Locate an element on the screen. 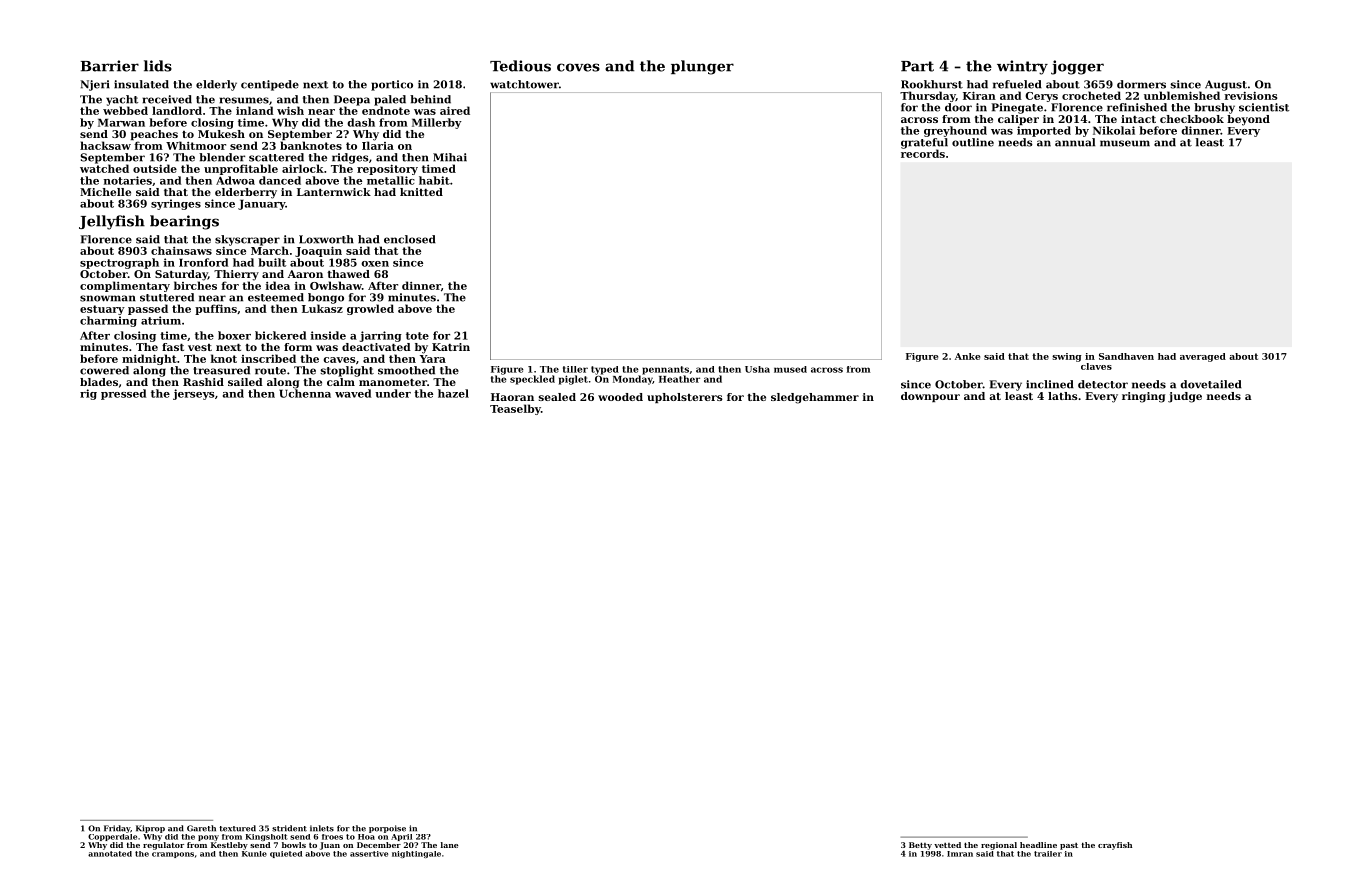 The width and height of the screenshot is (1372, 887). Kestleby is located at coordinates (229, 846).
